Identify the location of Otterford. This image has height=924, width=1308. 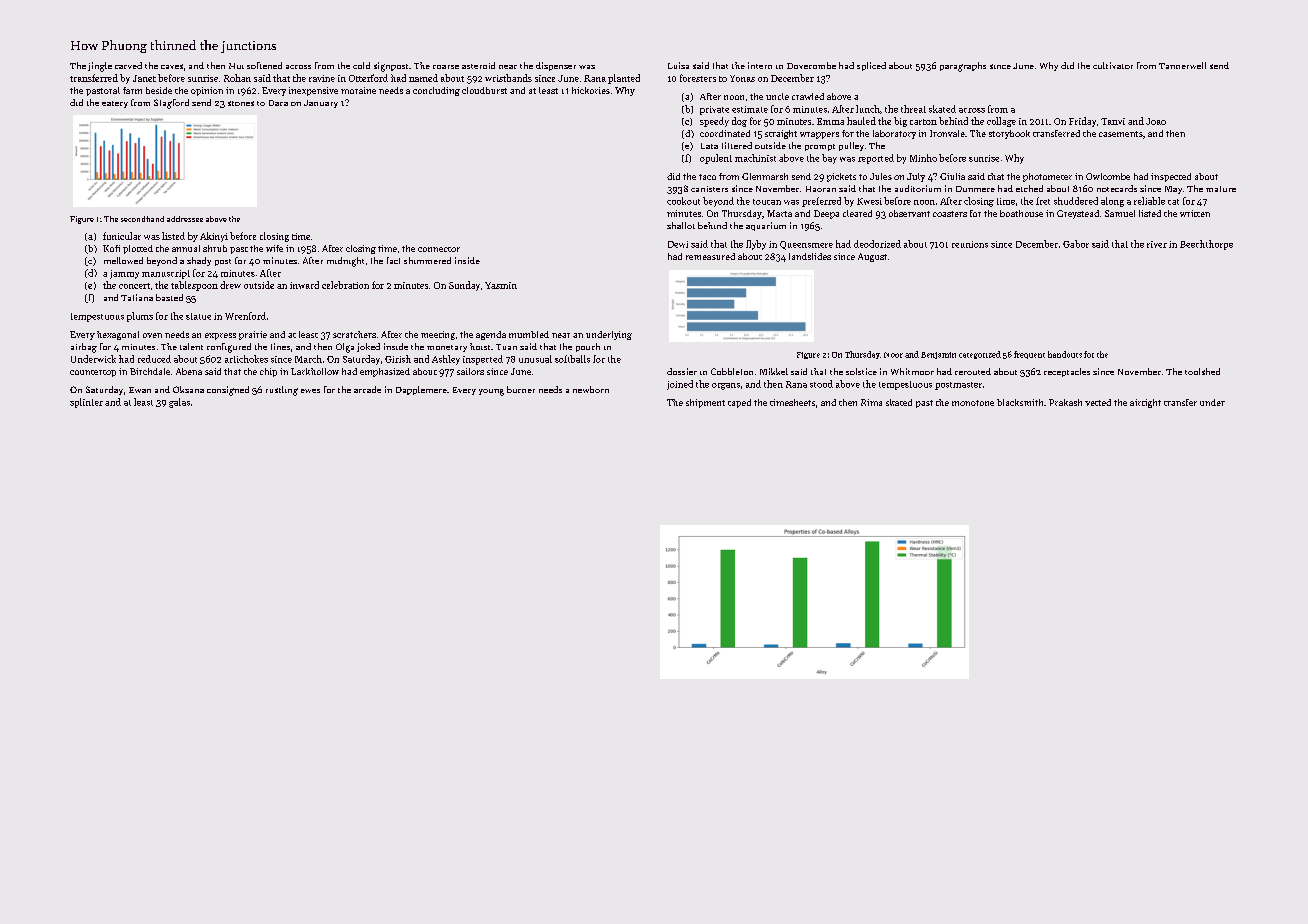
(368, 78).
